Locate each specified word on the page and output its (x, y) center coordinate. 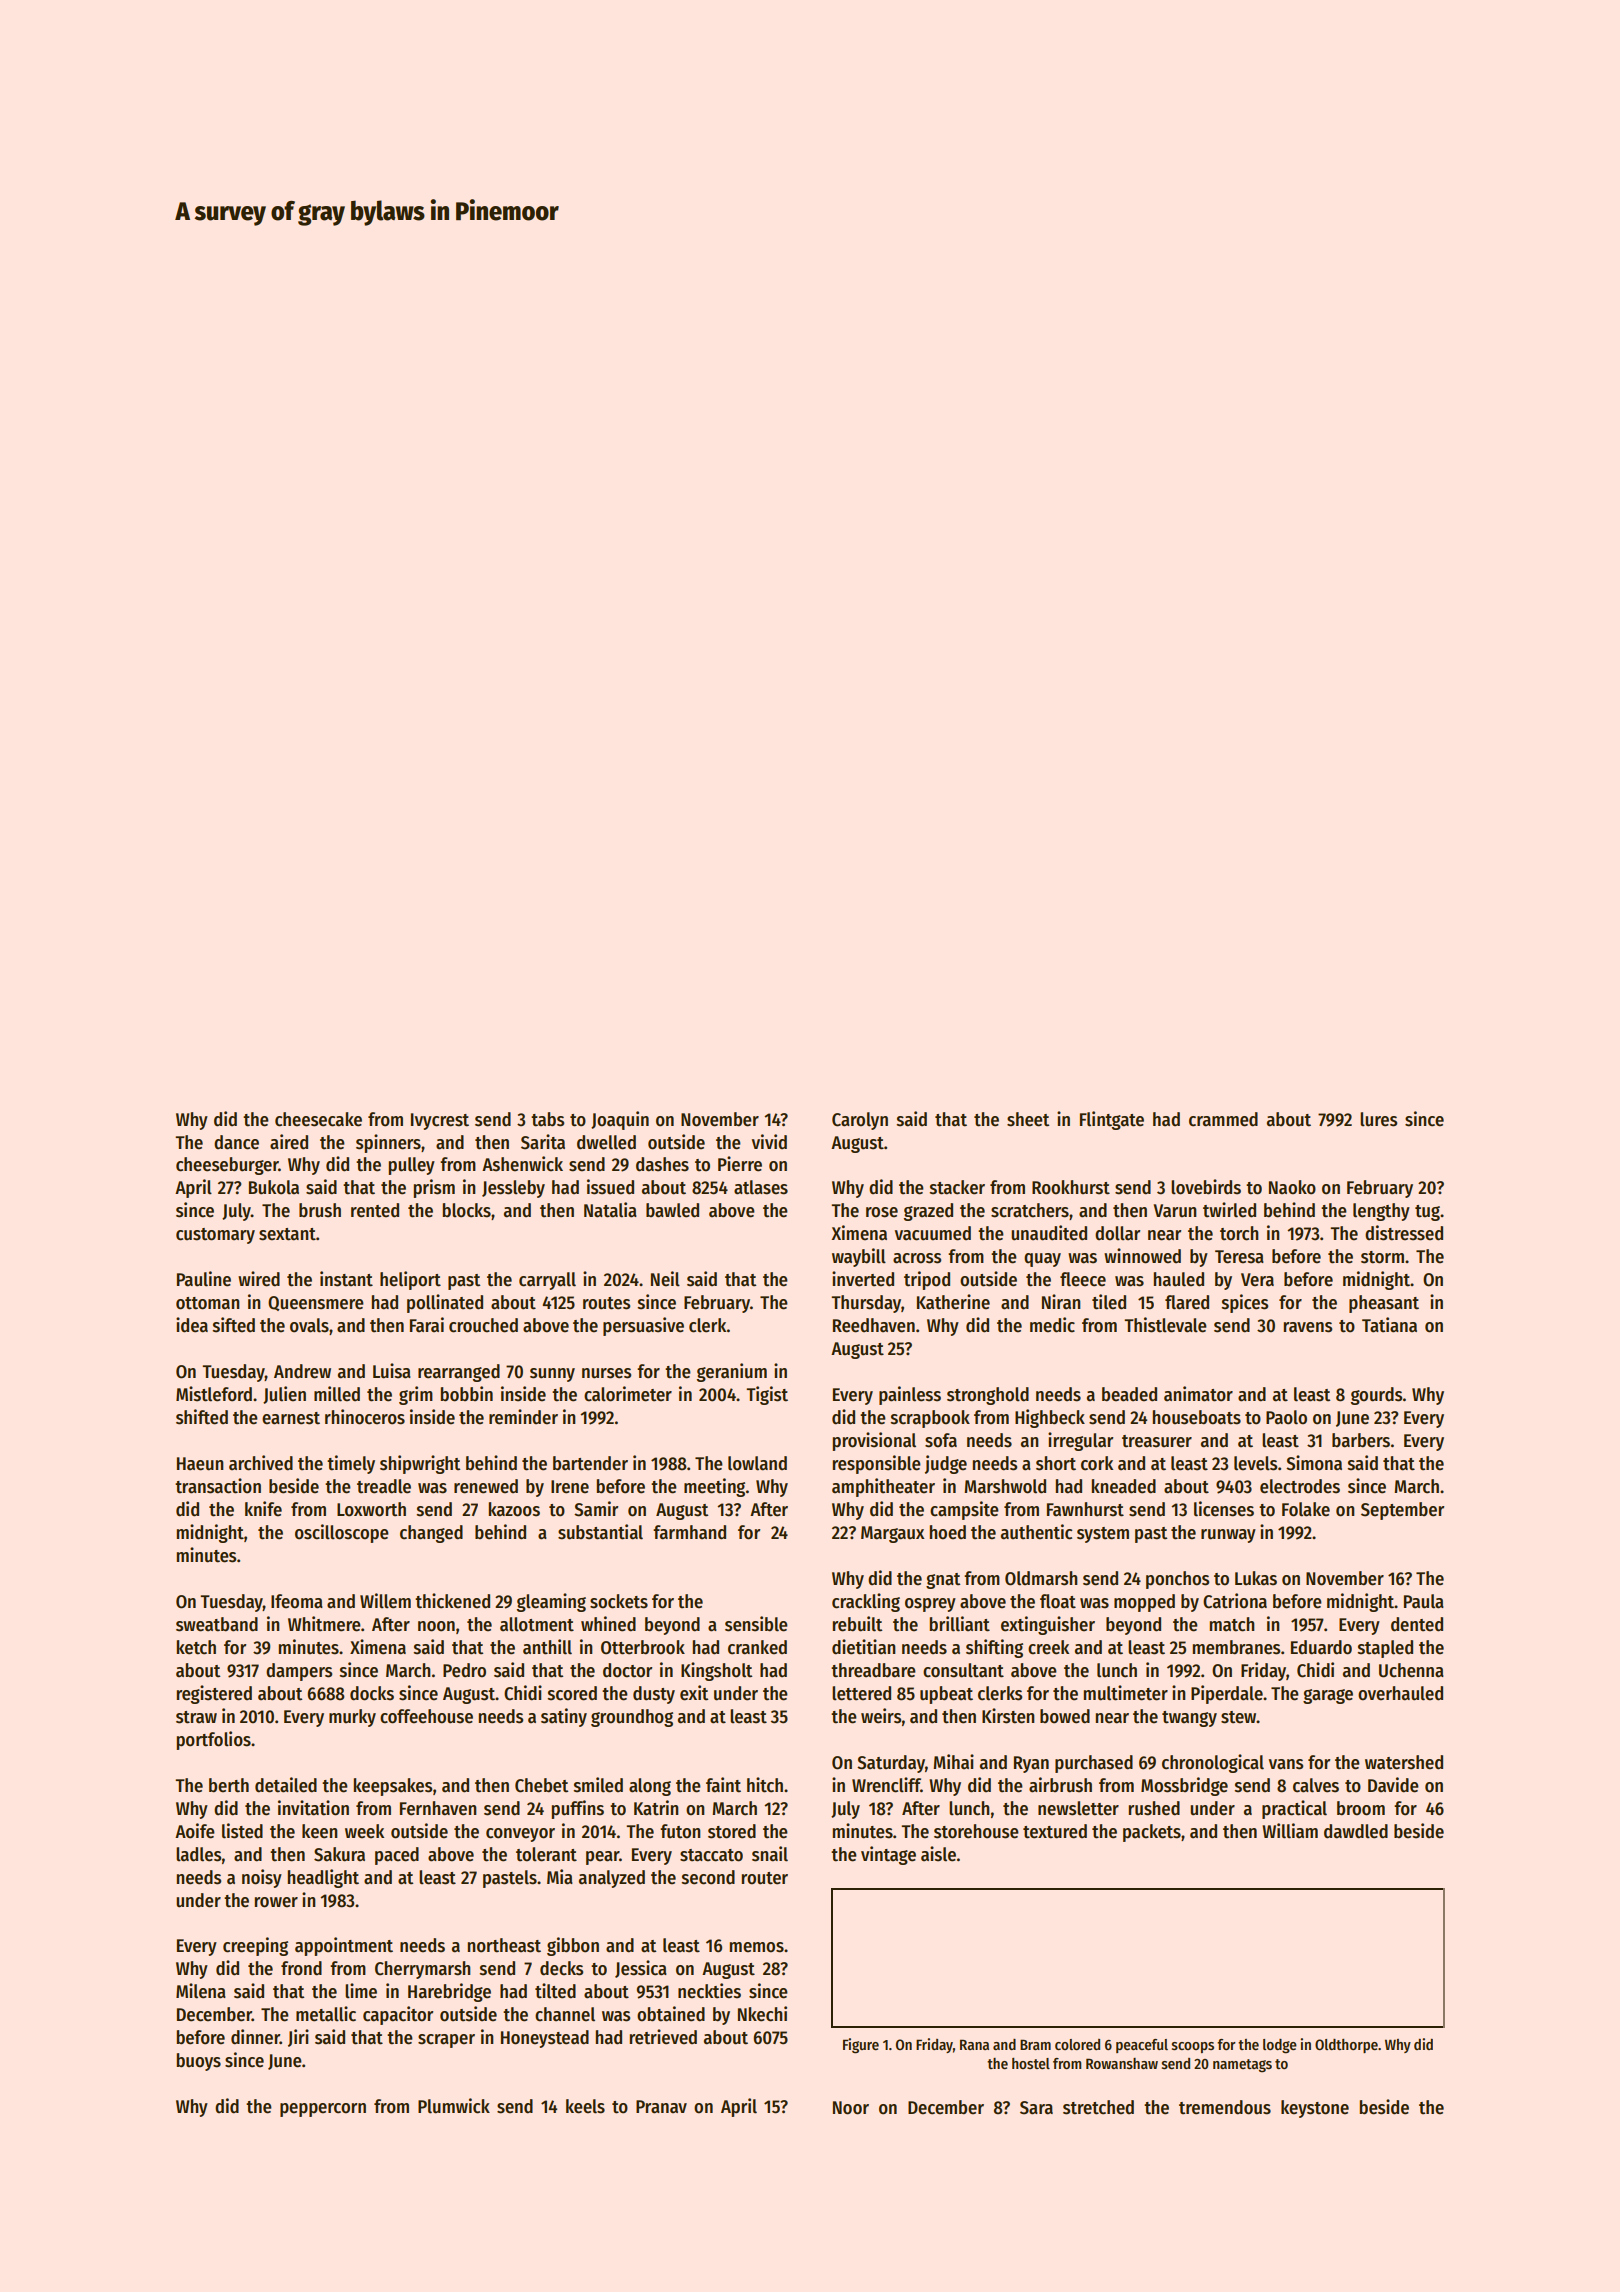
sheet (1028, 1119)
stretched (1098, 2107)
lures (1379, 1119)
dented (1417, 1624)
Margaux (893, 1534)
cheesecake (318, 1119)
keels (585, 2106)
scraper (446, 2041)
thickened (452, 1601)
